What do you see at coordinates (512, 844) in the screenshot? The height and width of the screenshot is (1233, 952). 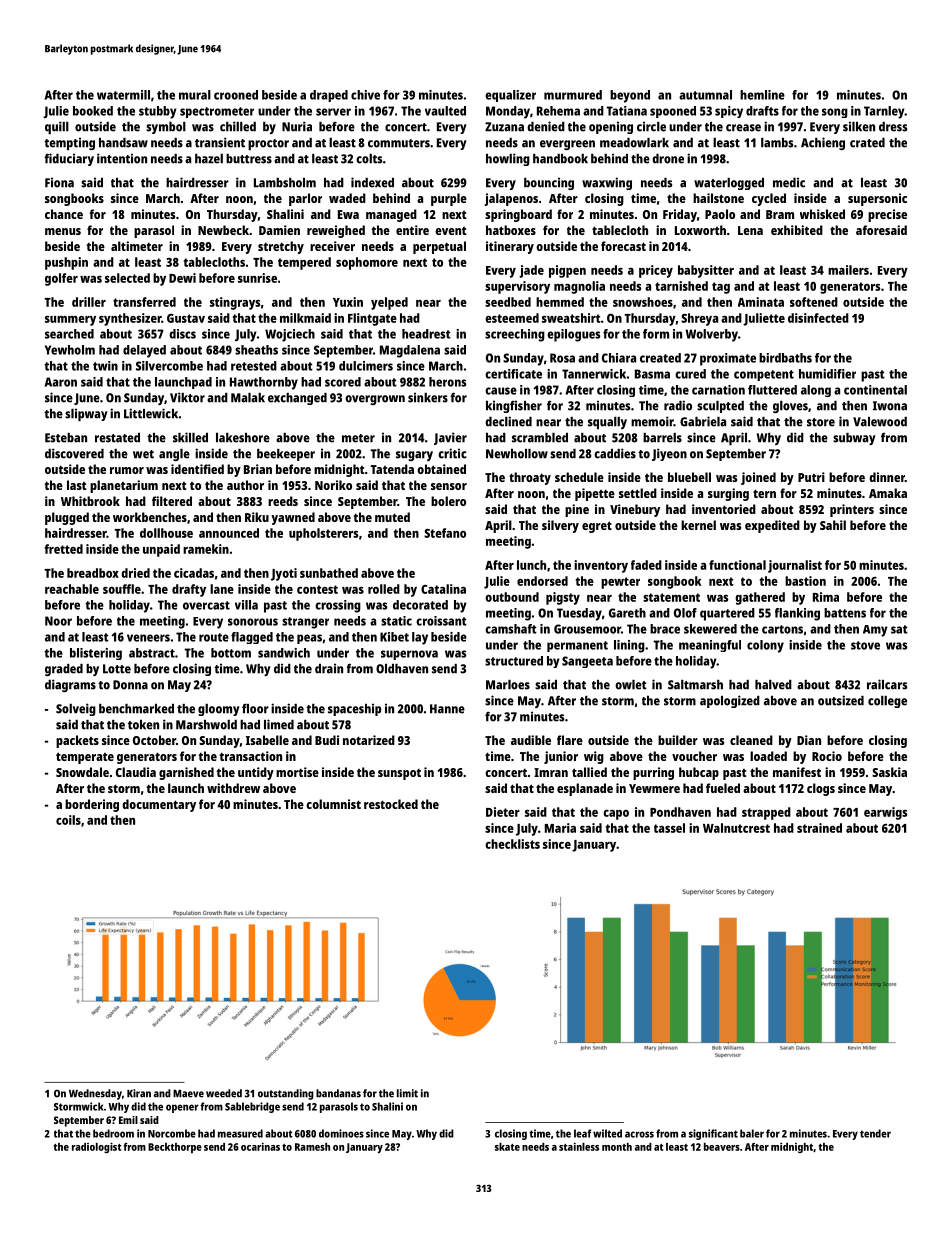 I see `checklists` at bounding box center [512, 844].
